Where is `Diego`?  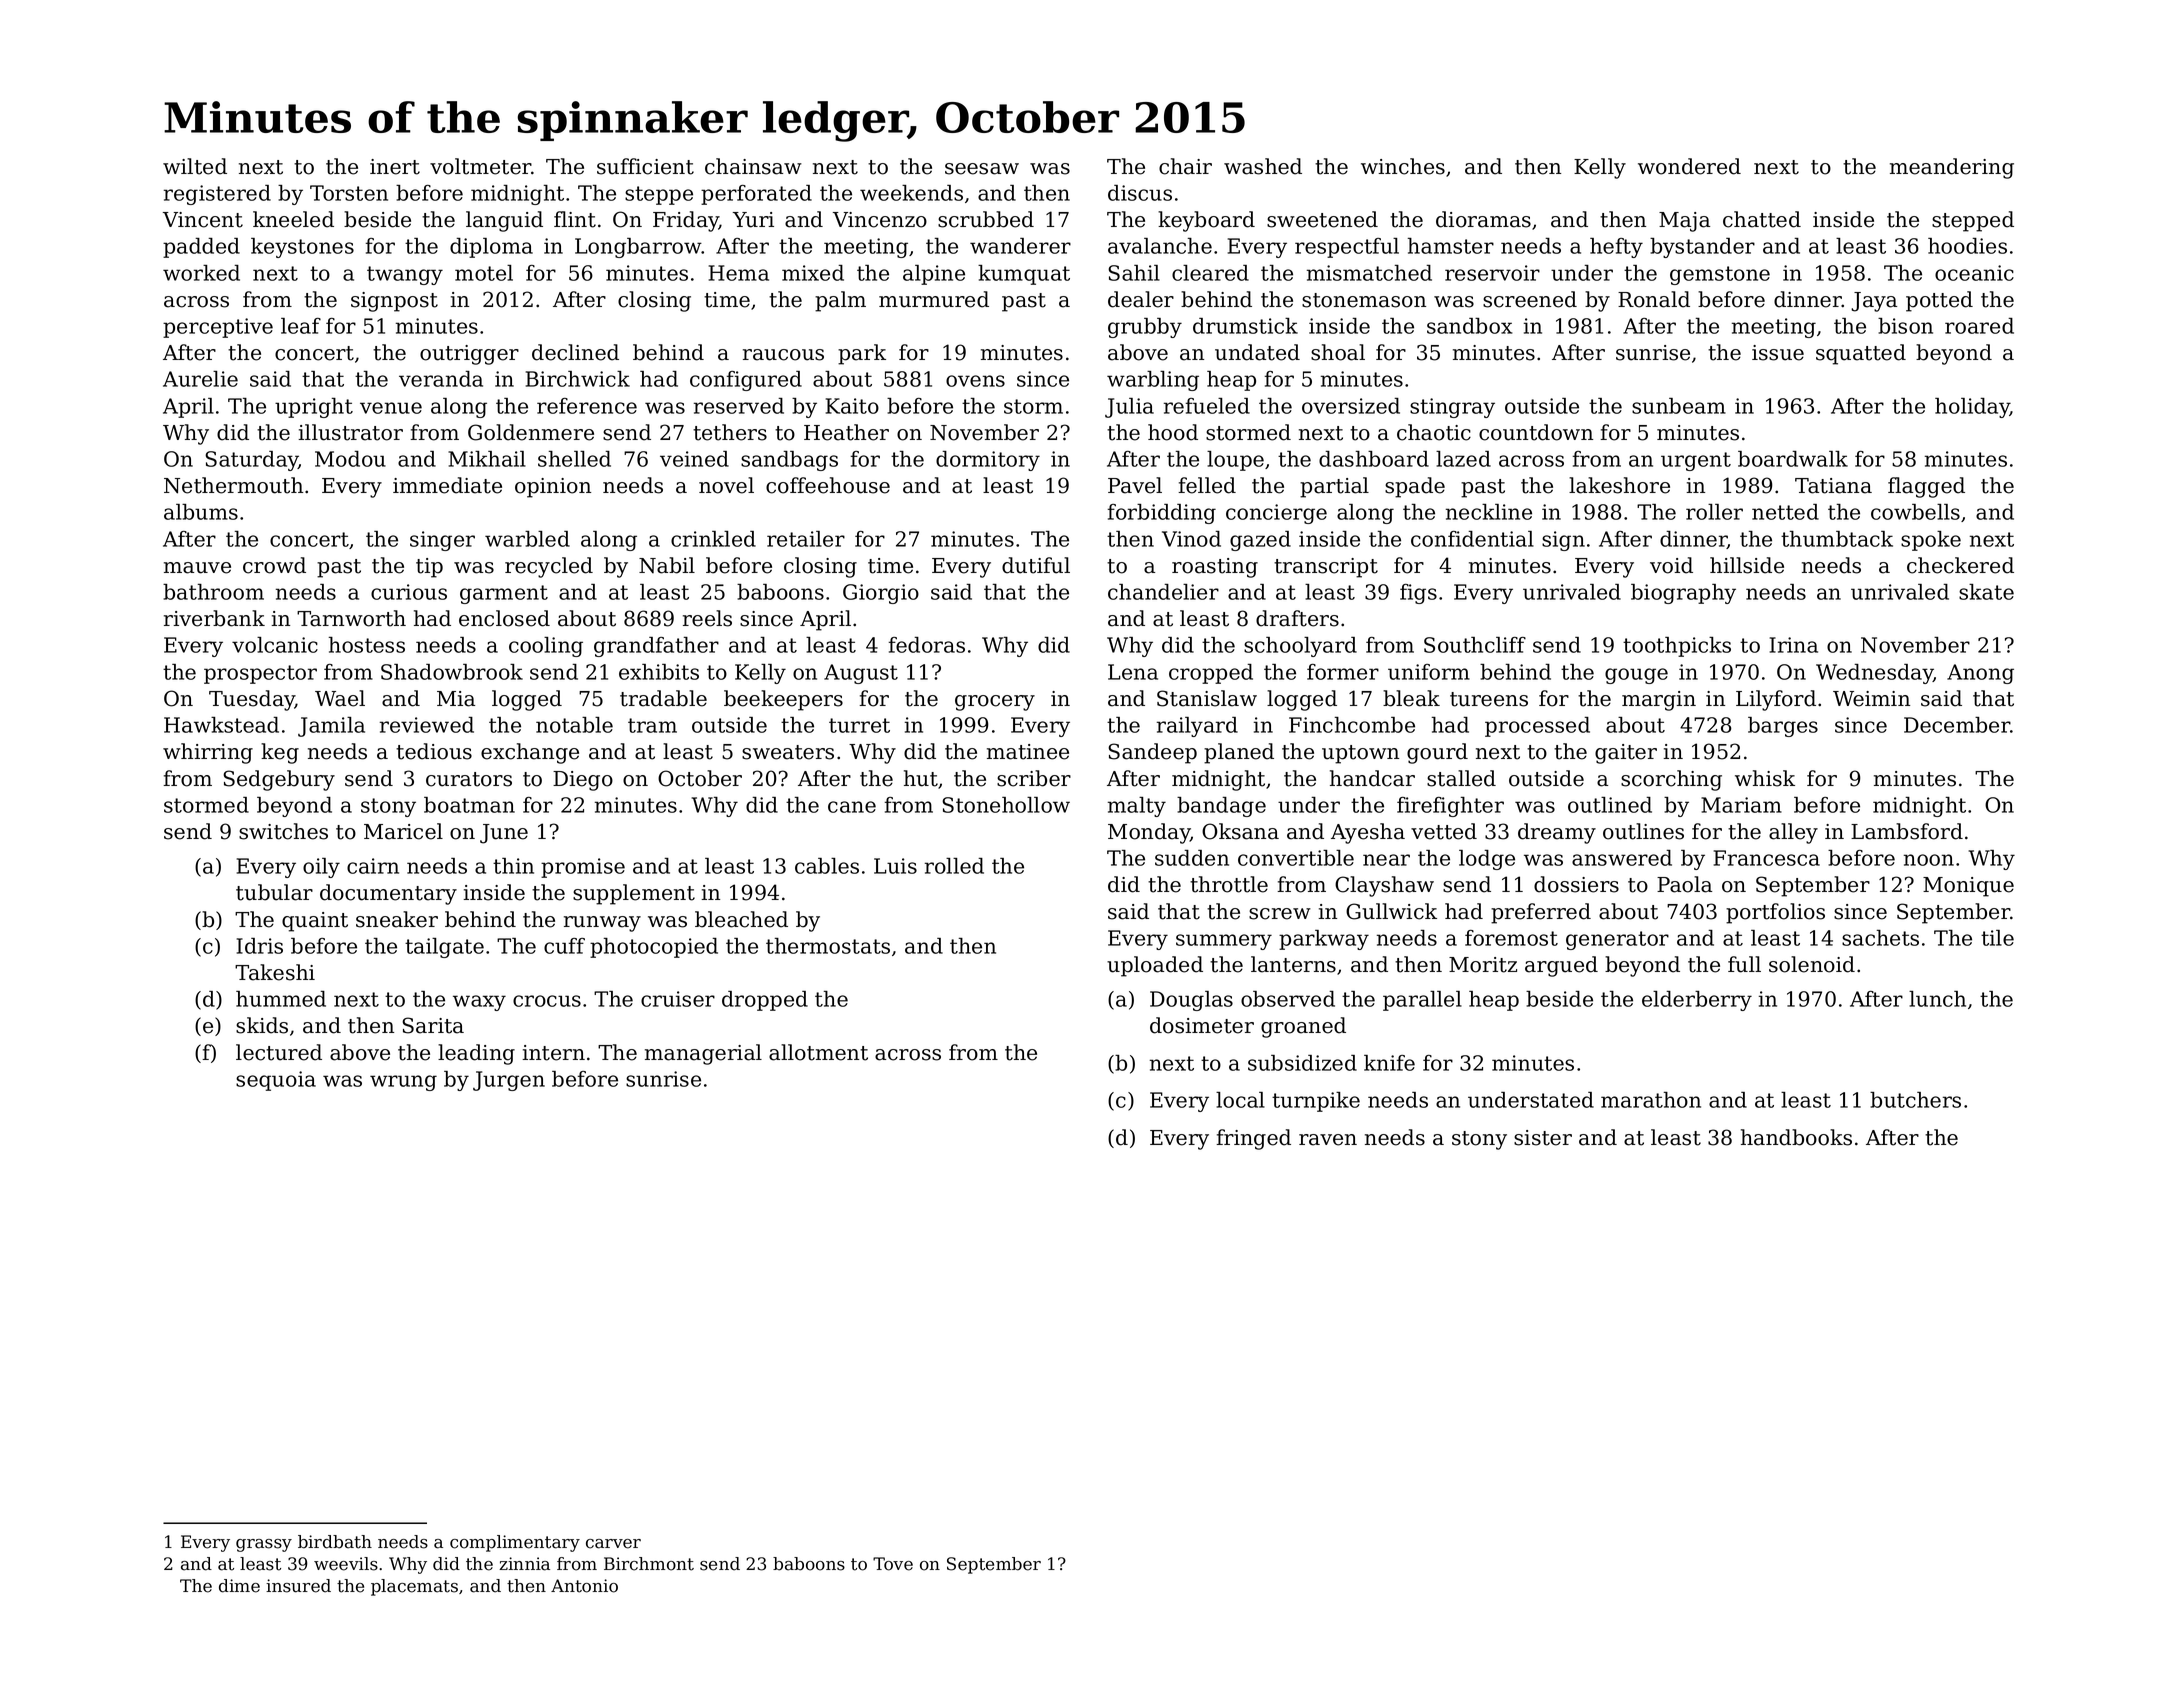 Diego is located at coordinates (583, 781).
